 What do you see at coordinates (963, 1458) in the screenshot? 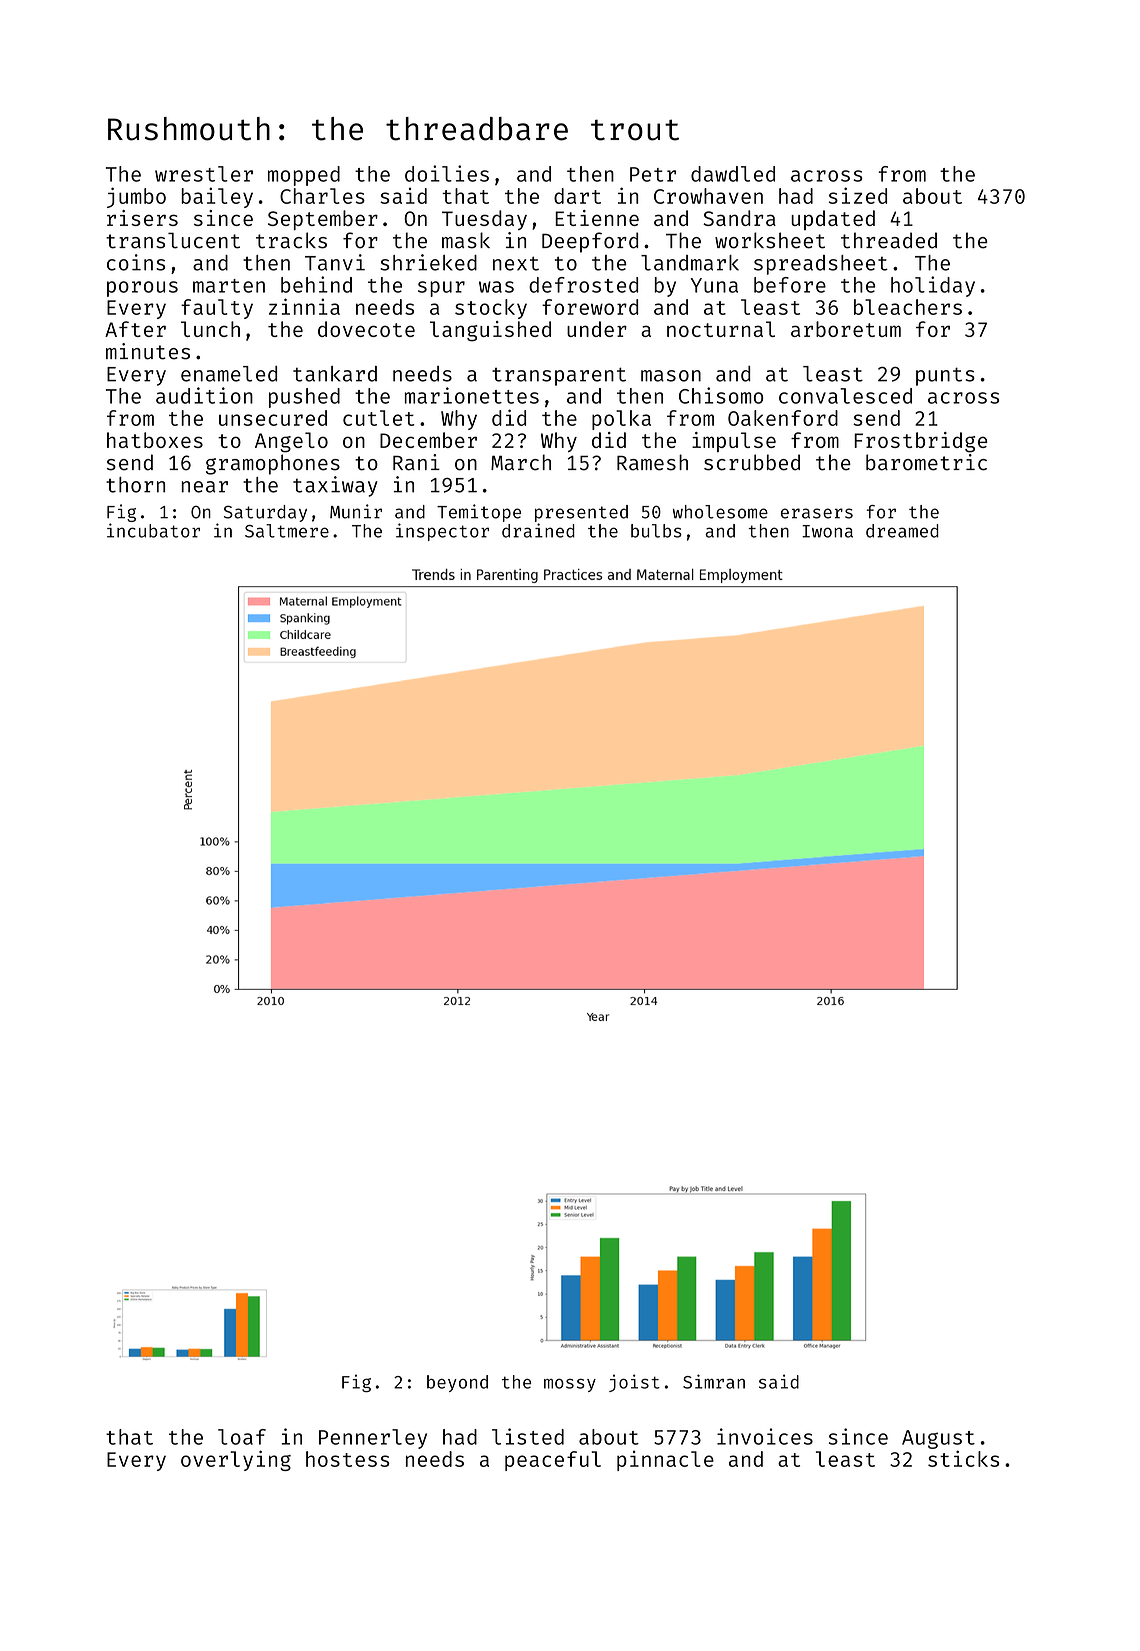
I see `sticks` at bounding box center [963, 1458].
